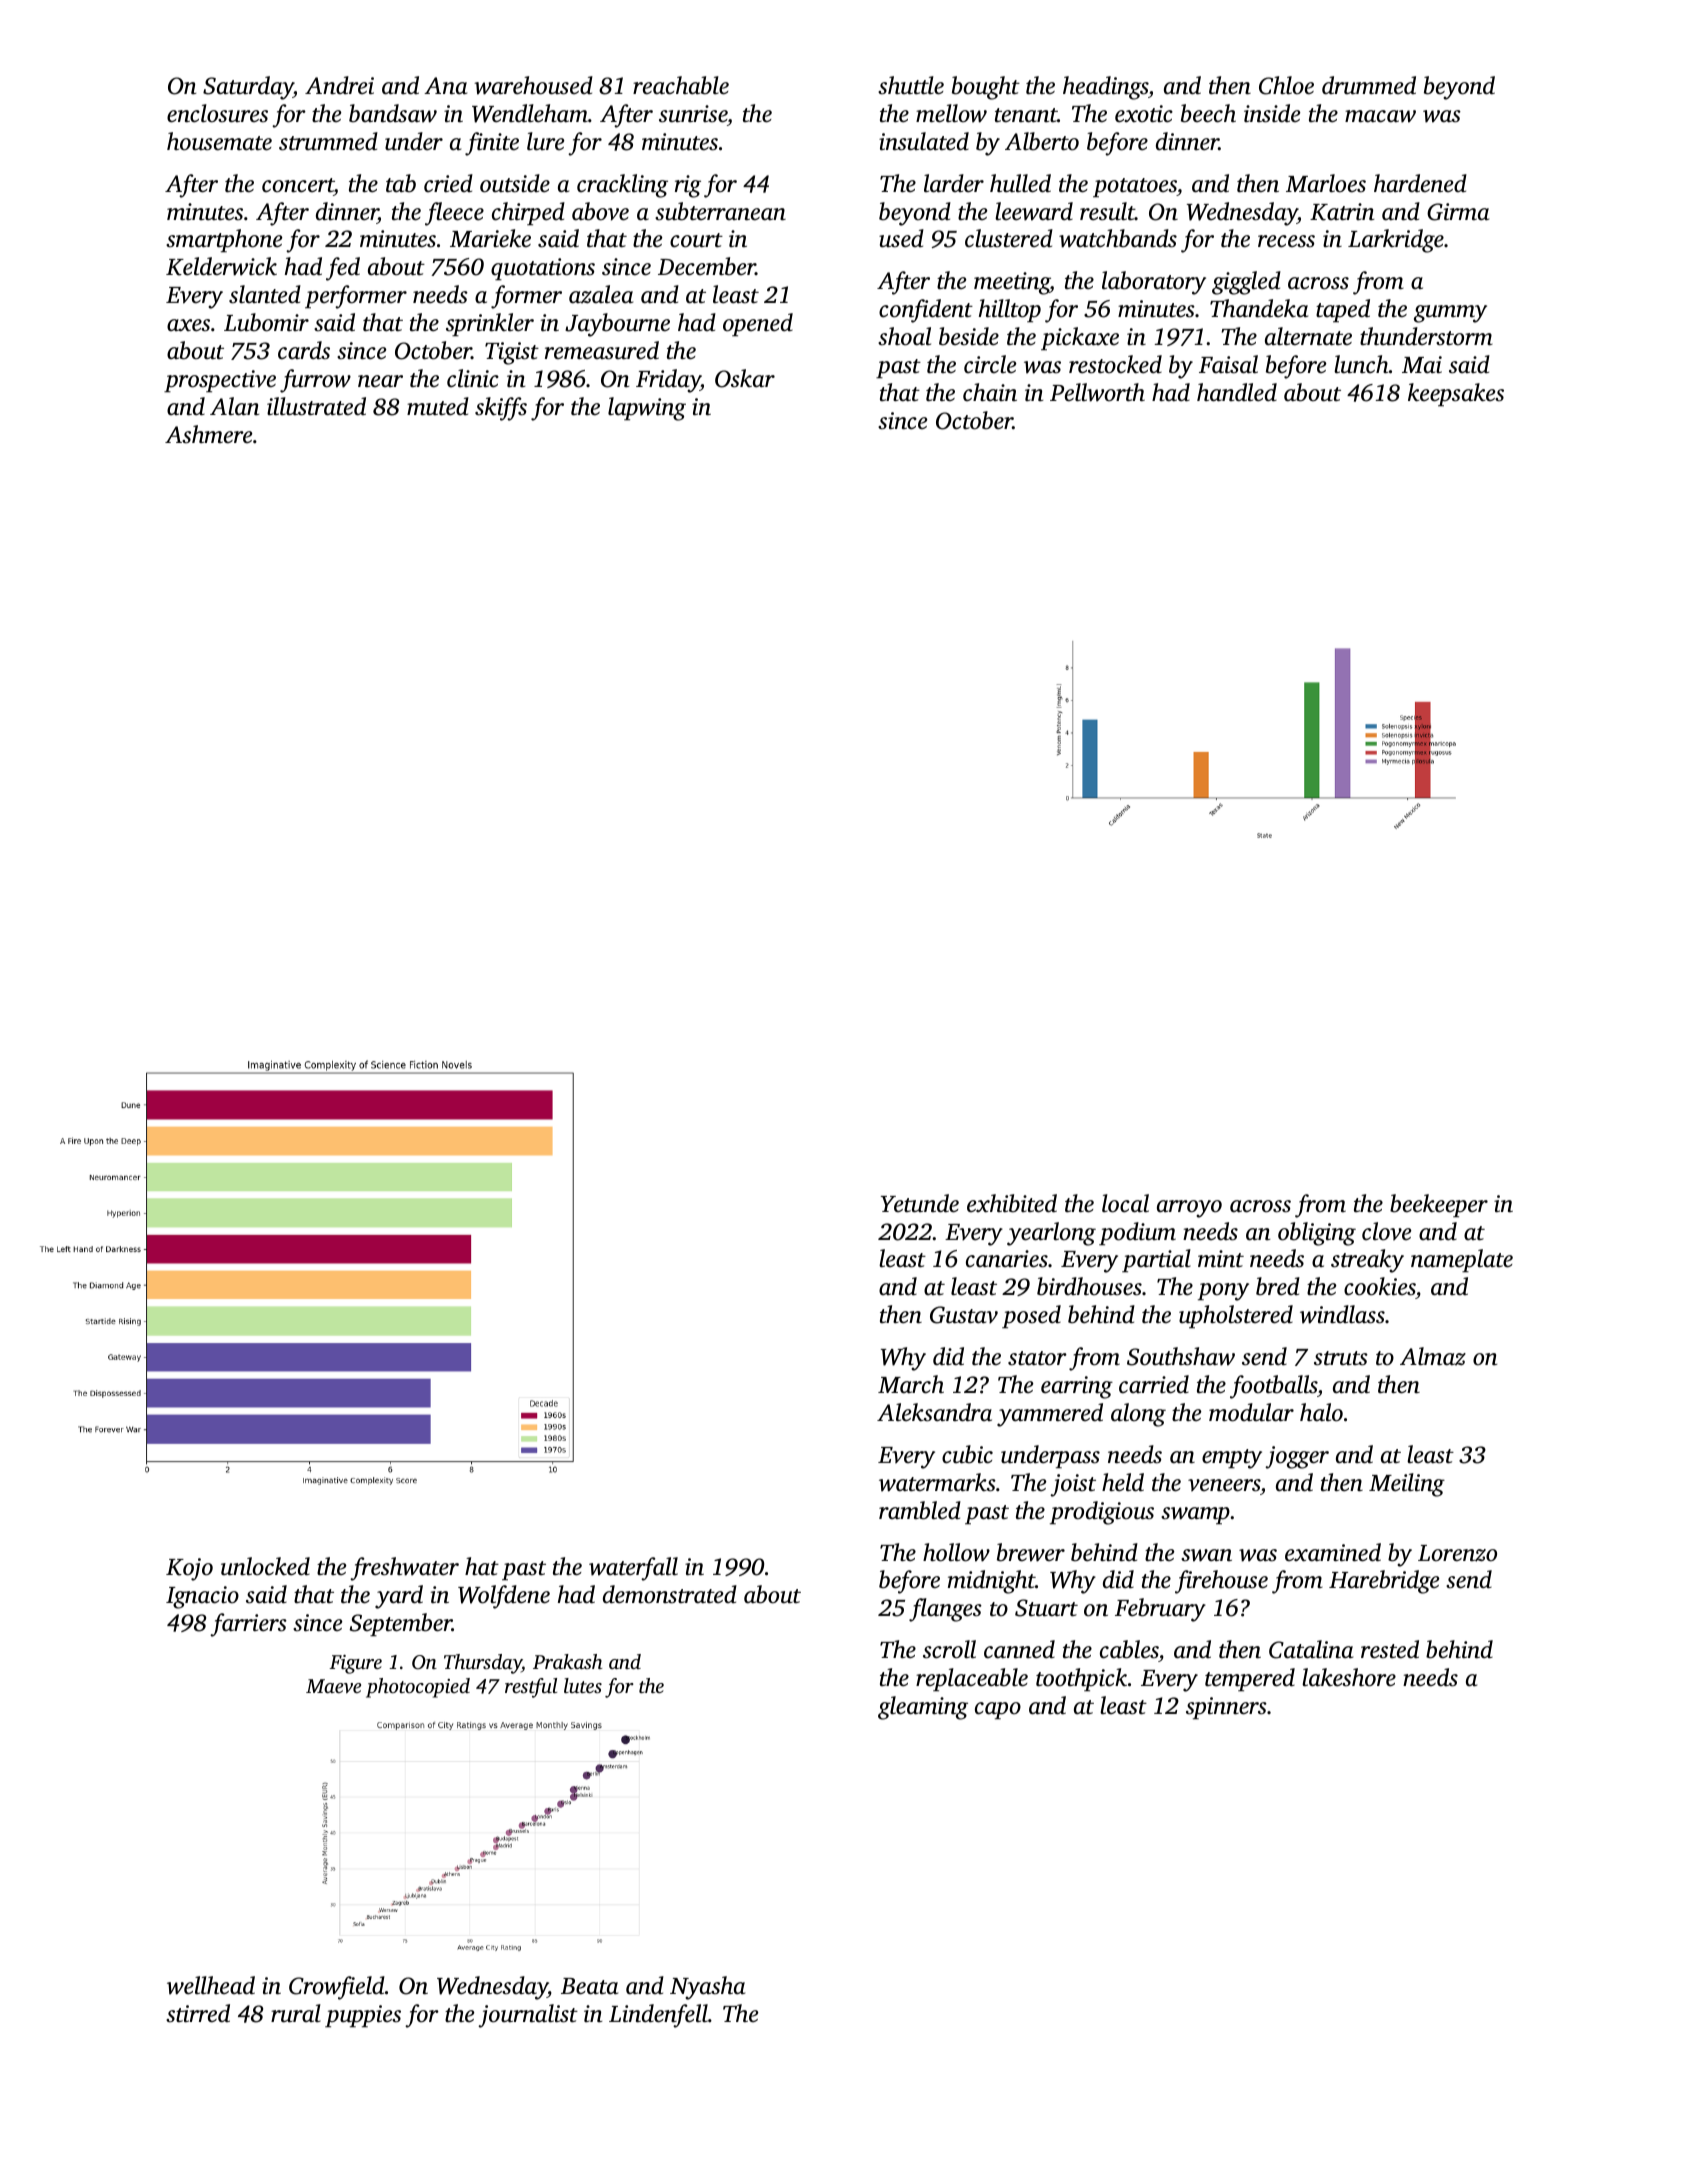 Image resolution: width=1683 pixels, height=2178 pixels. What do you see at coordinates (707, 1988) in the screenshot?
I see `Nyasha` at bounding box center [707, 1988].
